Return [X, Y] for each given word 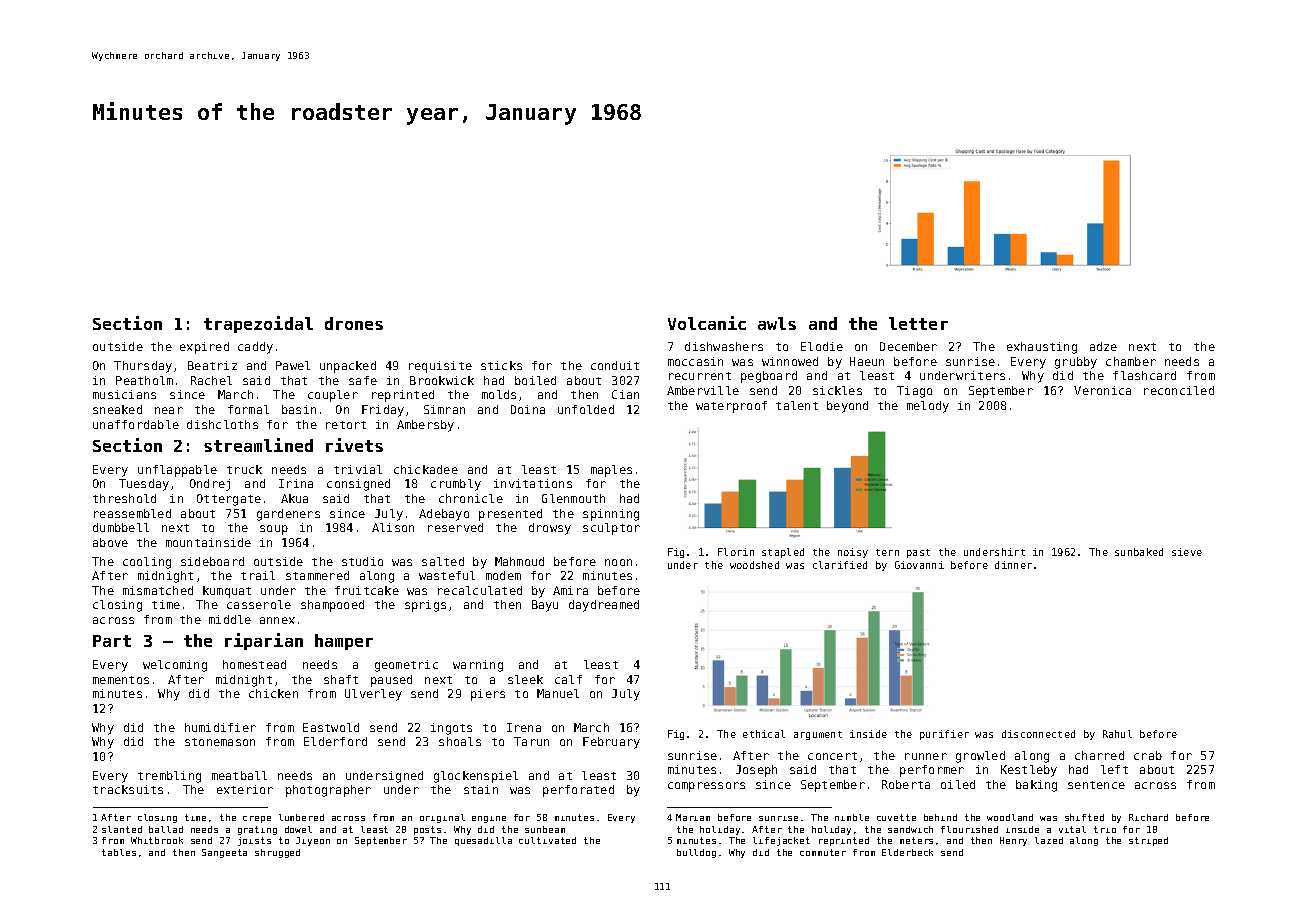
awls [777, 323]
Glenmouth [573, 498]
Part [112, 641]
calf [568, 679]
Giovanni [919, 565]
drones [354, 323]
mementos [121, 680]
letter [918, 323]
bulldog [696, 853]
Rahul [1117, 734]
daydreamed [604, 606]
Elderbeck [907, 852]
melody [928, 407]
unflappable [177, 471]
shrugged [277, 853]
